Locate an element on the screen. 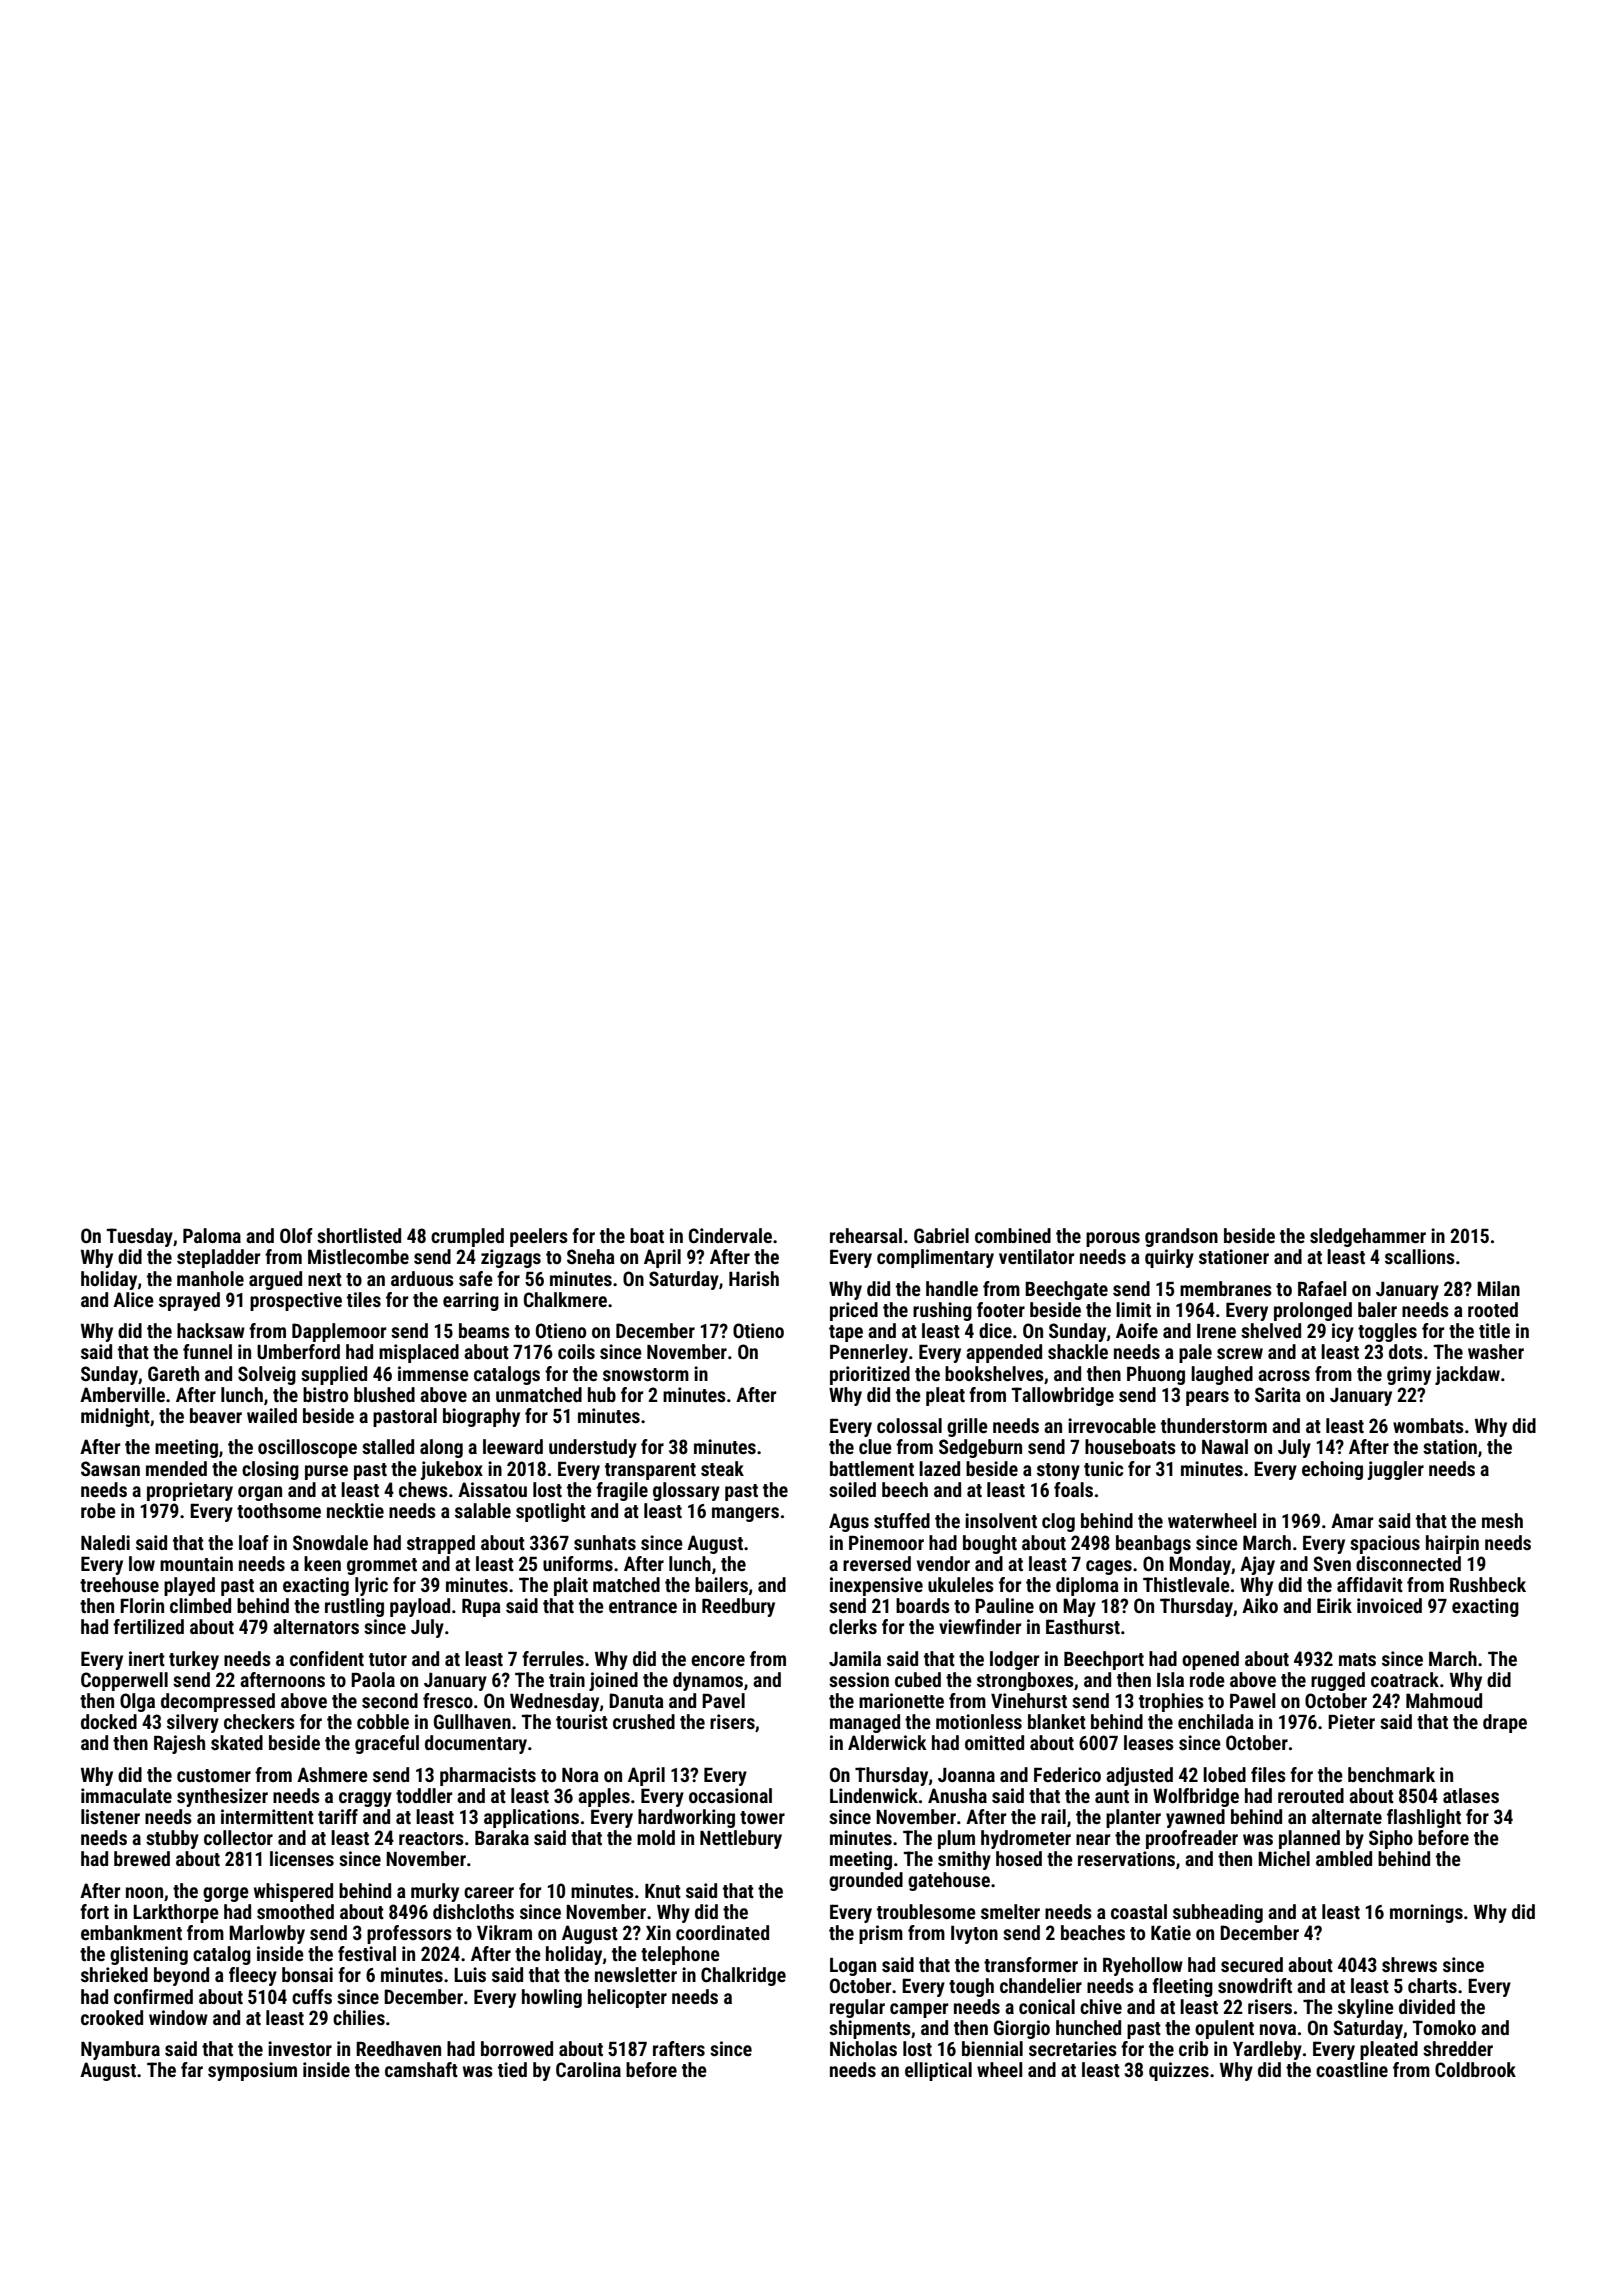  hairpin is located at coordinates (1452, 1544).
